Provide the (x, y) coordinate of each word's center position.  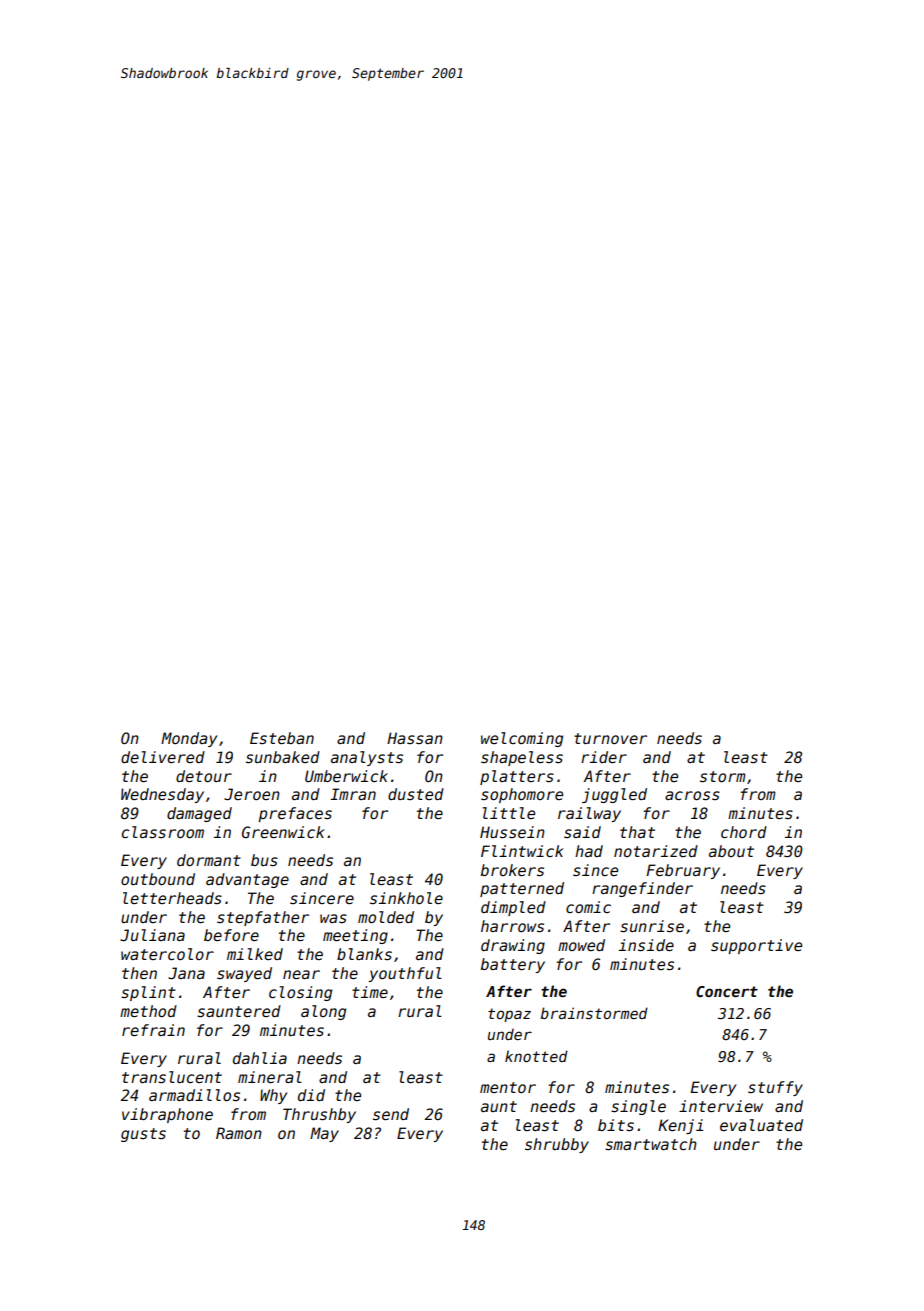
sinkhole (406, 898)
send (391, 1114)
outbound (158, 879)
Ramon (239, 1133)
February (683, 871)
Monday (189, 739)
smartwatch (651, 1144)
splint (148, 993)
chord (744, 832)
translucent (172, 1077)
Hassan (415, 738)
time (370, 992)
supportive (756, 946)
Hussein (512, 832)
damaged (199, 814)
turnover (610, 738)
